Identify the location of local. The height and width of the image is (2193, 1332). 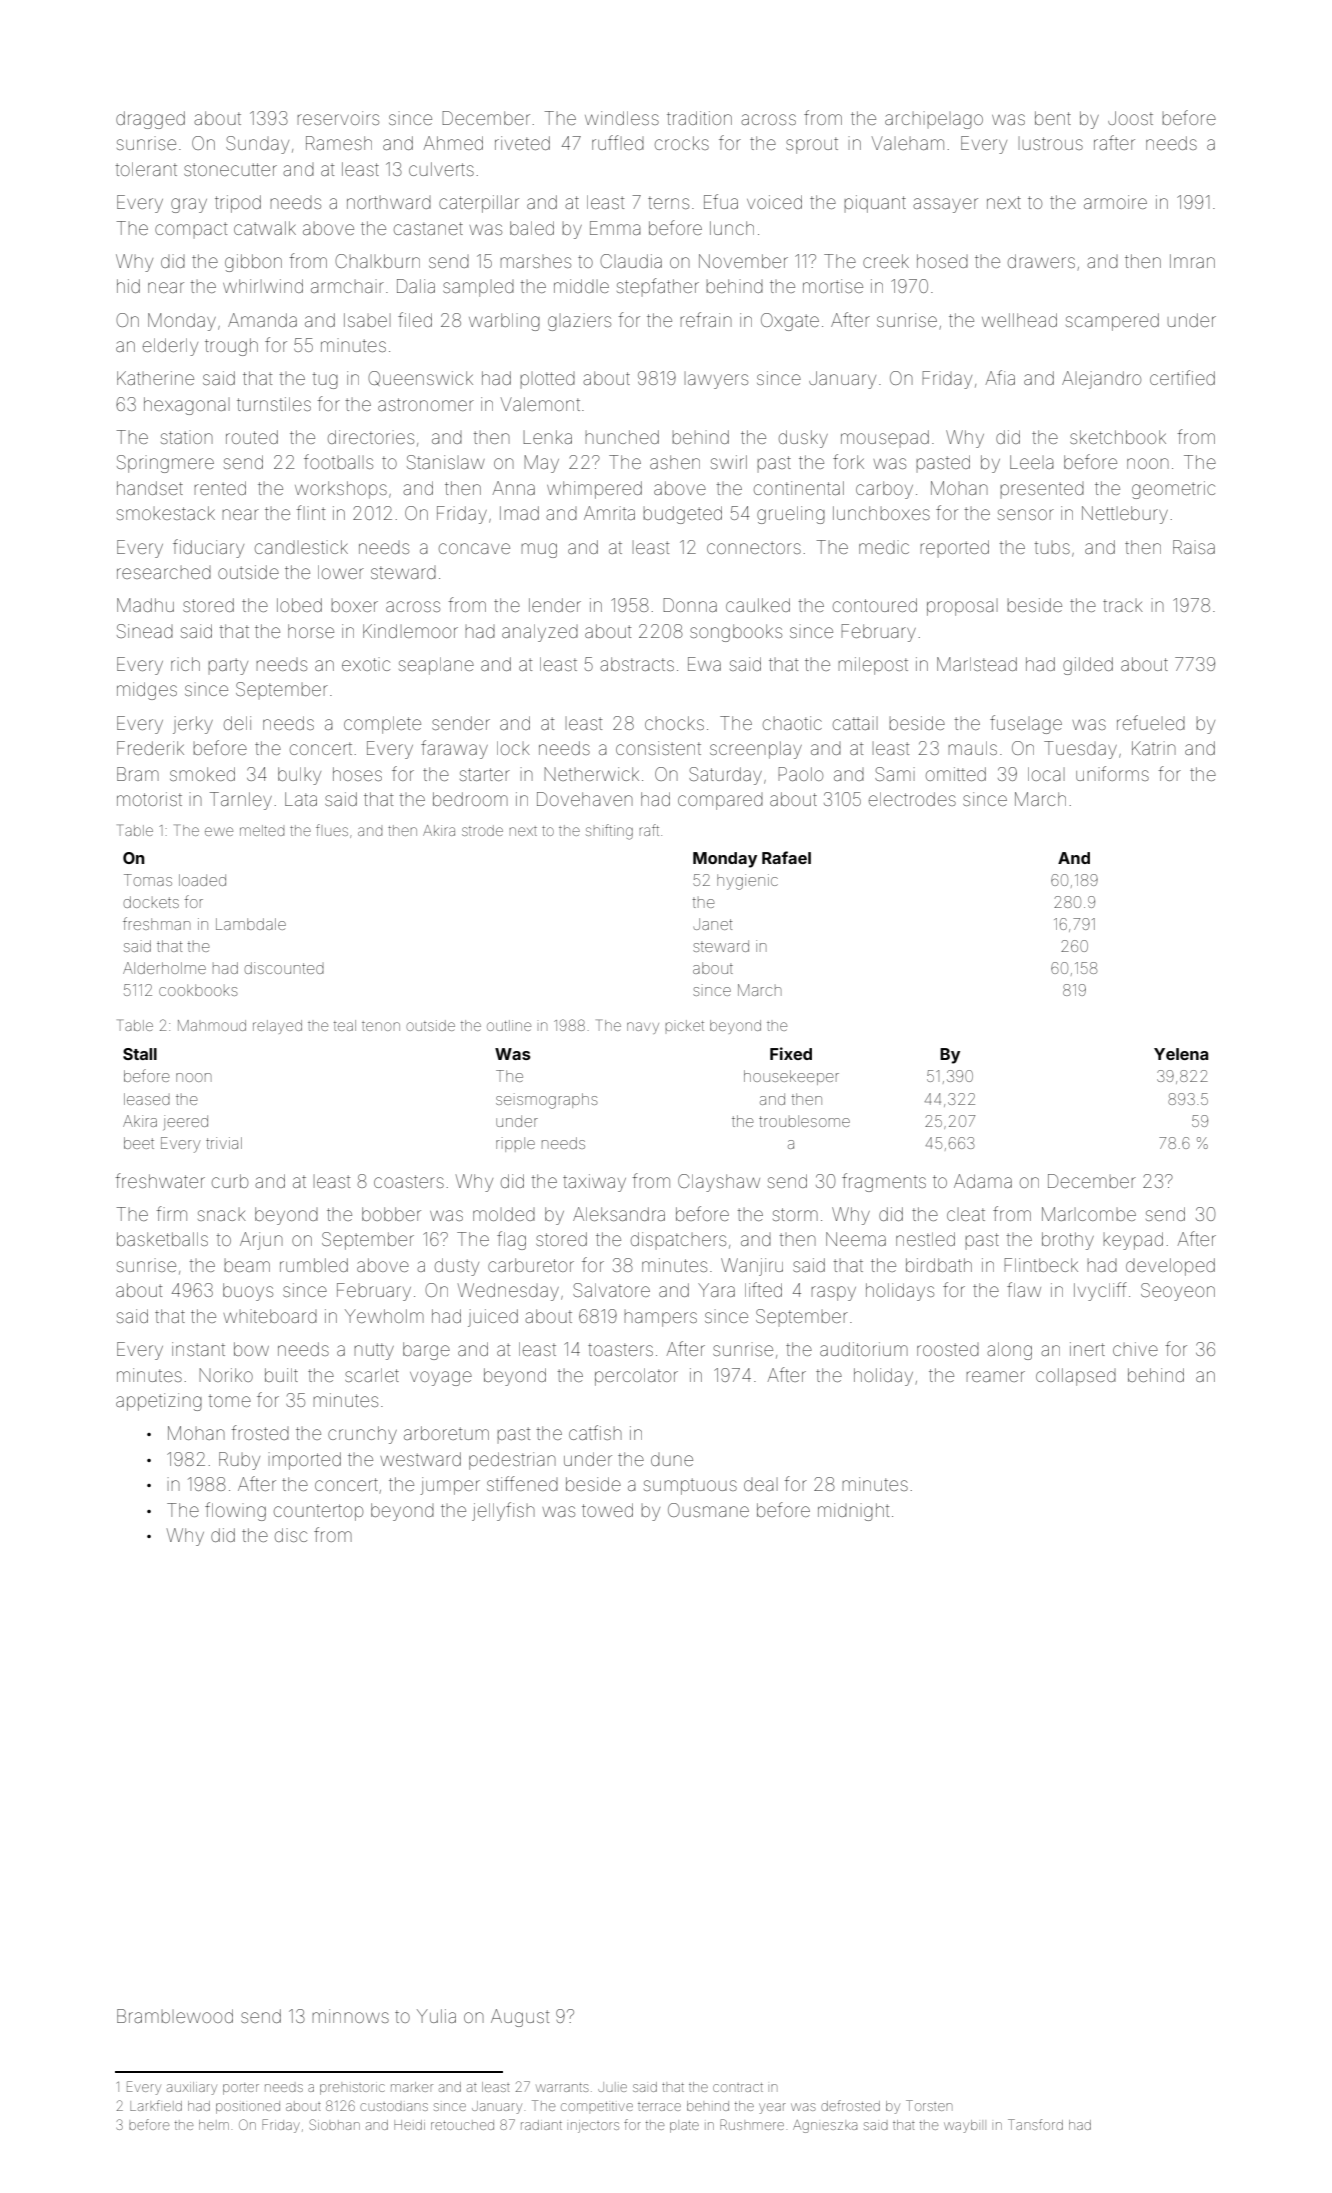
(1046, 774).
